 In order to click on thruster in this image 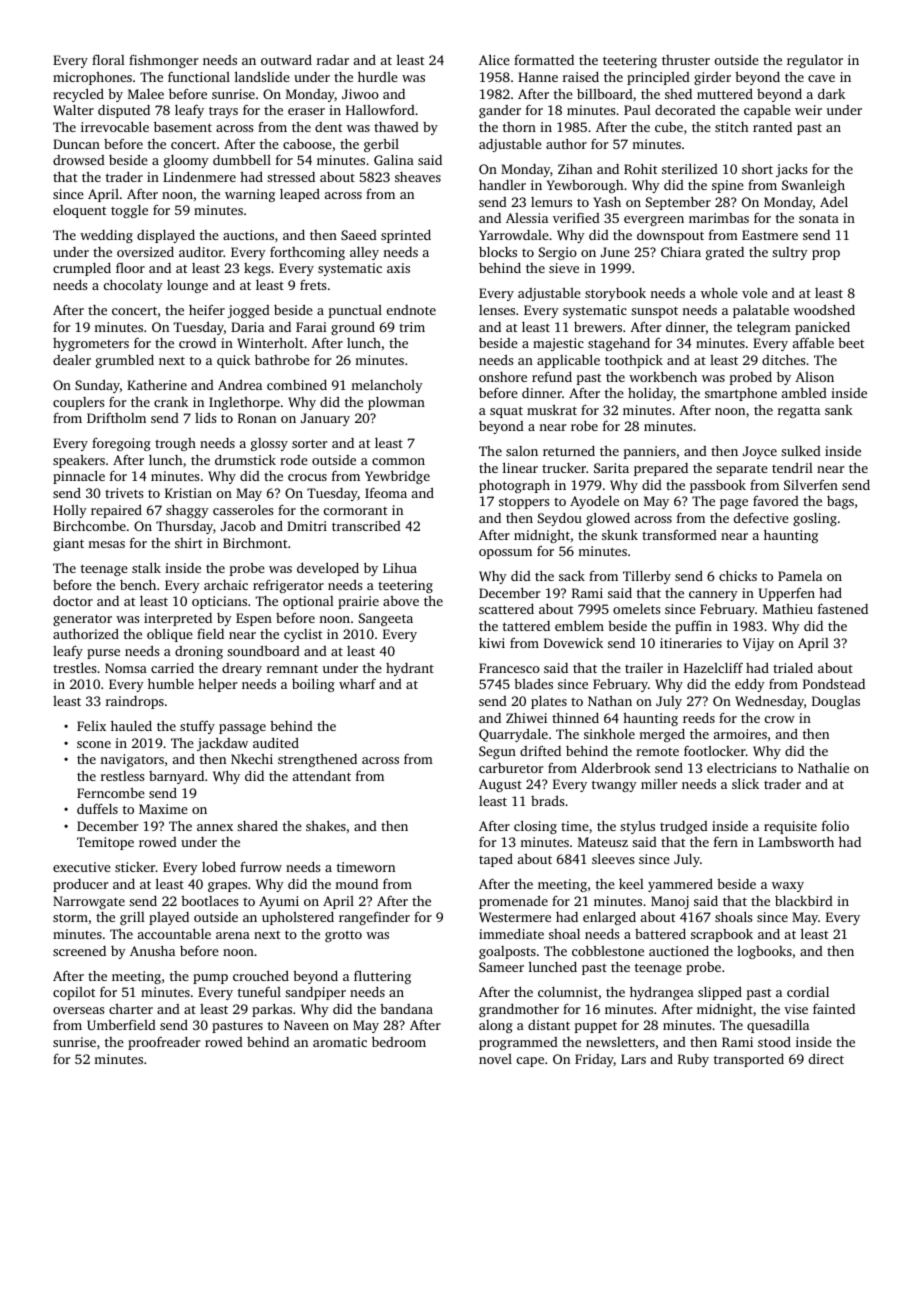, I will do `click(686, 60)`.
